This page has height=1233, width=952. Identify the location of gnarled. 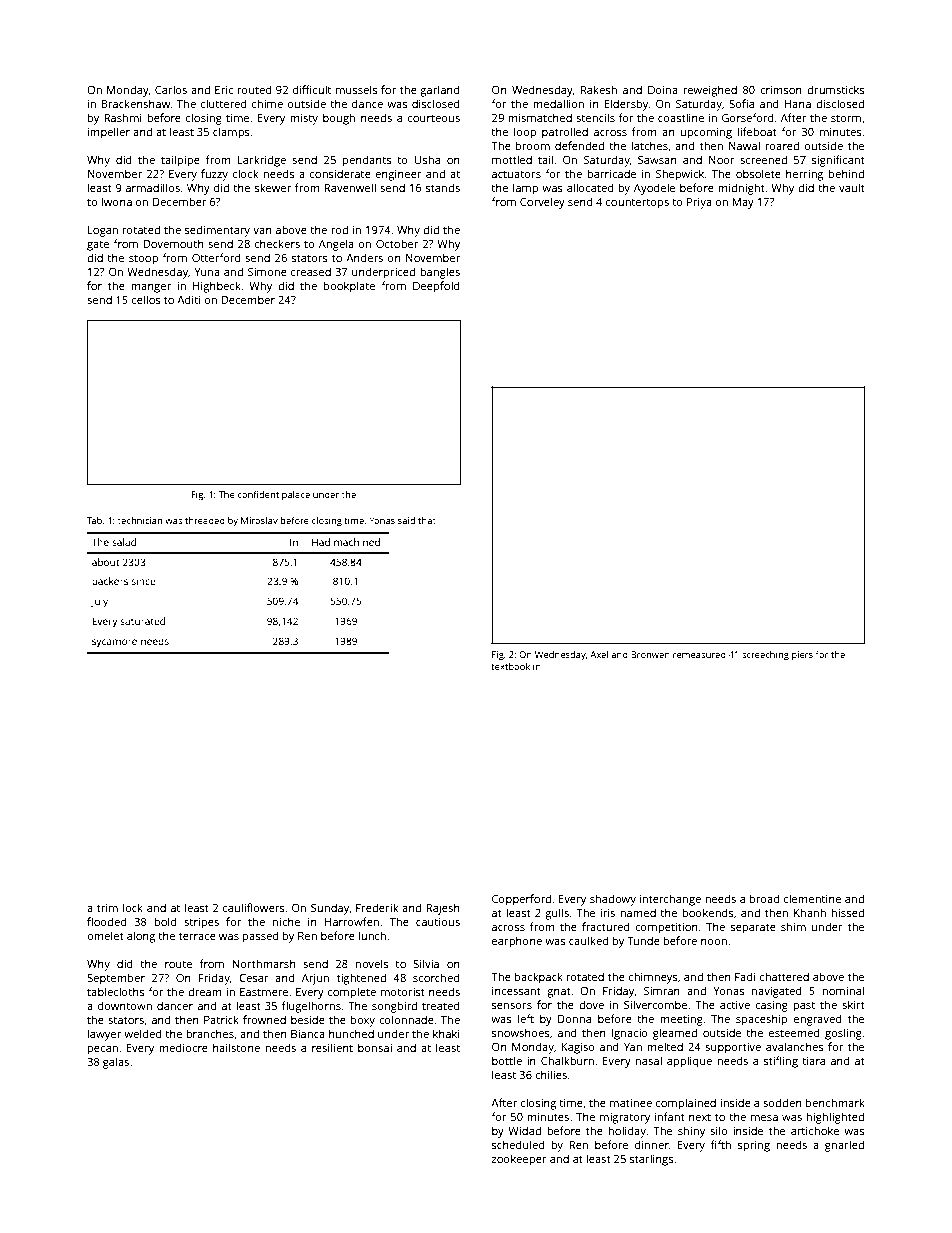
(844, 1146).
